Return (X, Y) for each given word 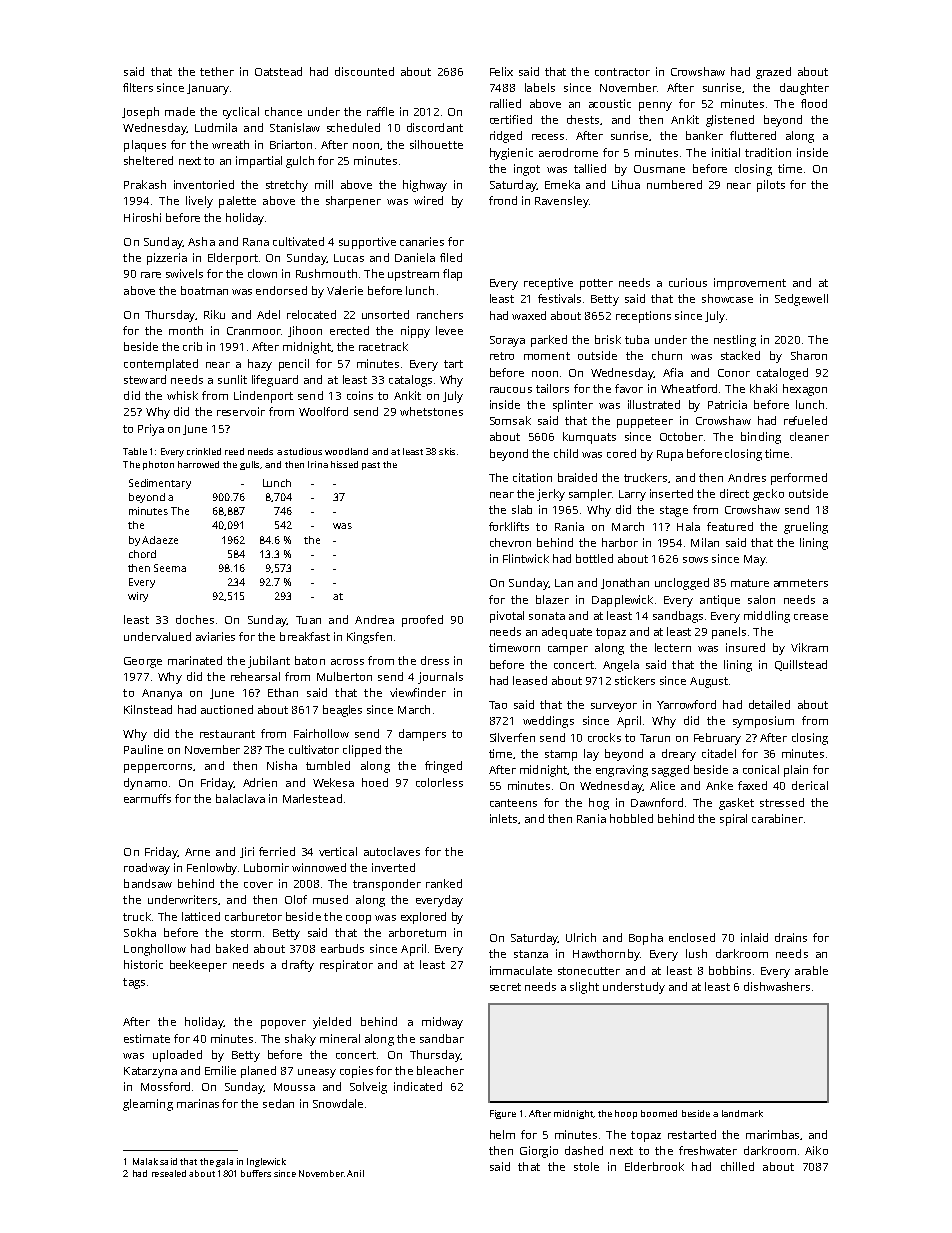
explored (423, 918)
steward (145, 379)
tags (134, 983)
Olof (296, 899)
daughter (804, 89)
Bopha (646, 939)
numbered (674, 184)
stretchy (287, 186)
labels (540, 87)
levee (449, 330)
